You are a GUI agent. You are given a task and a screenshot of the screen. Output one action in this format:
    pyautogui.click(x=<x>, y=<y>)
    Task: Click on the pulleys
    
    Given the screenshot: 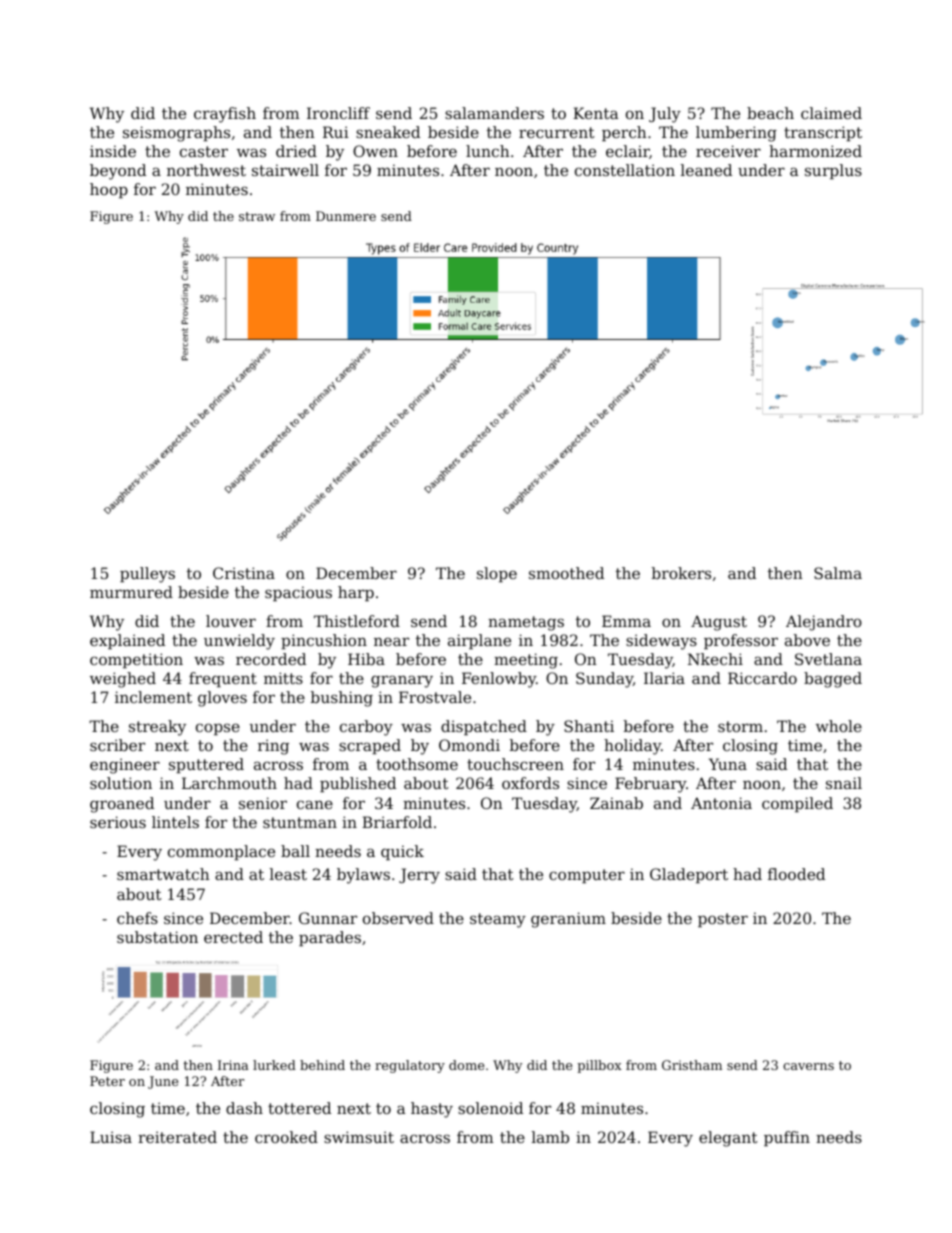 What is the action you would take?
    pyautogui.click(x=147, y=575)
